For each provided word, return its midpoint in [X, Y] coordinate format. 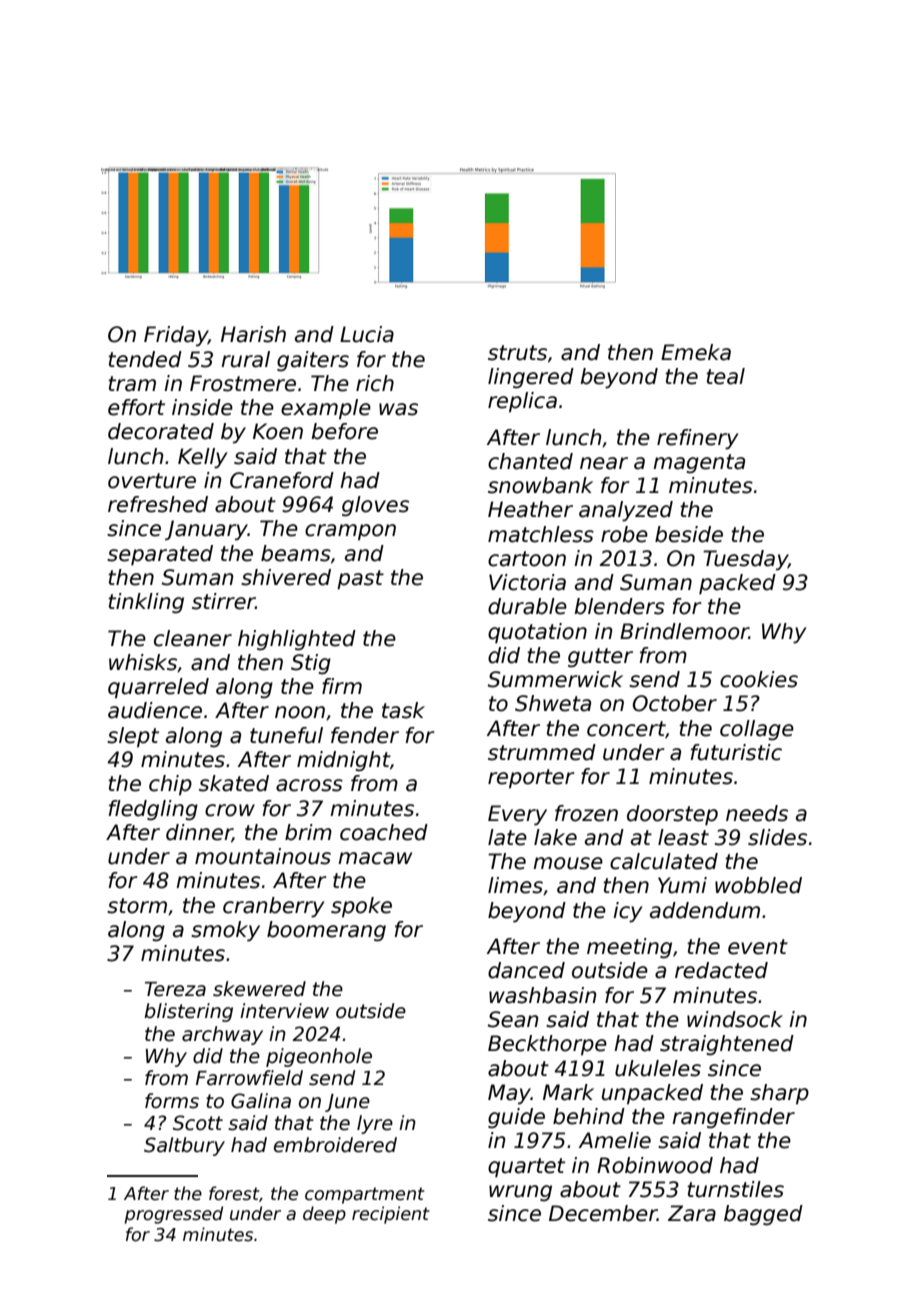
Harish [253, 334]
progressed [173, 1215]
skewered [259, 989]
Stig [311, 664]
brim [308, 832]
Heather [530, 509]
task [403, 710]
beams [296, 553]
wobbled [758, 885]
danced [526, 970]
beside [689, 534]
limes [515, 885]
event [758, 947]
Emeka [696, 352]
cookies [759, 679]
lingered [531, 378]
